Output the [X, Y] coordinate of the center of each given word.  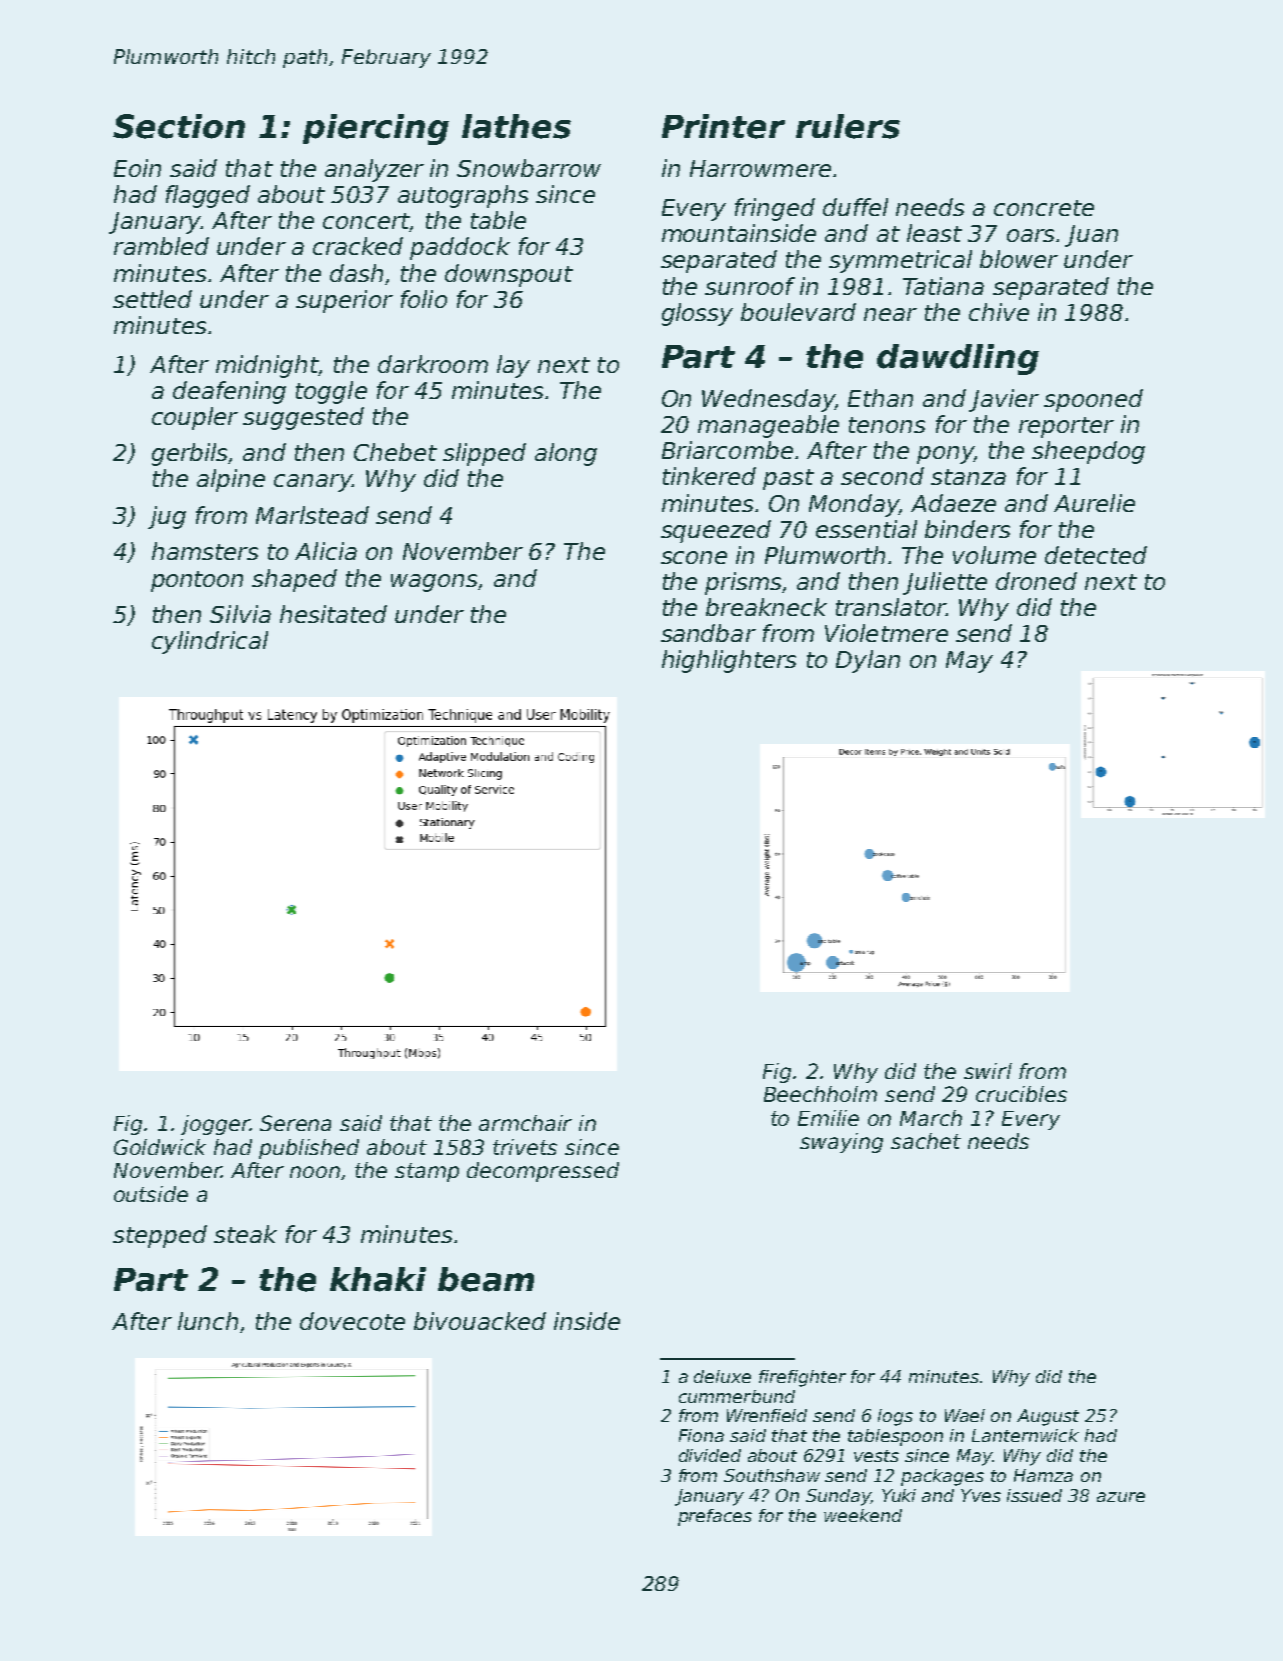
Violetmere [886, 633]
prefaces [715, 1517]
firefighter [802, 1378]
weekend [863, 1515]
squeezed [716, 531]
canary [313, 483]
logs [895, 1417]
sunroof [750, 286]
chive [999, 312]
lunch [208, 1321]
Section [179, 126]
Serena [295, 1123]
